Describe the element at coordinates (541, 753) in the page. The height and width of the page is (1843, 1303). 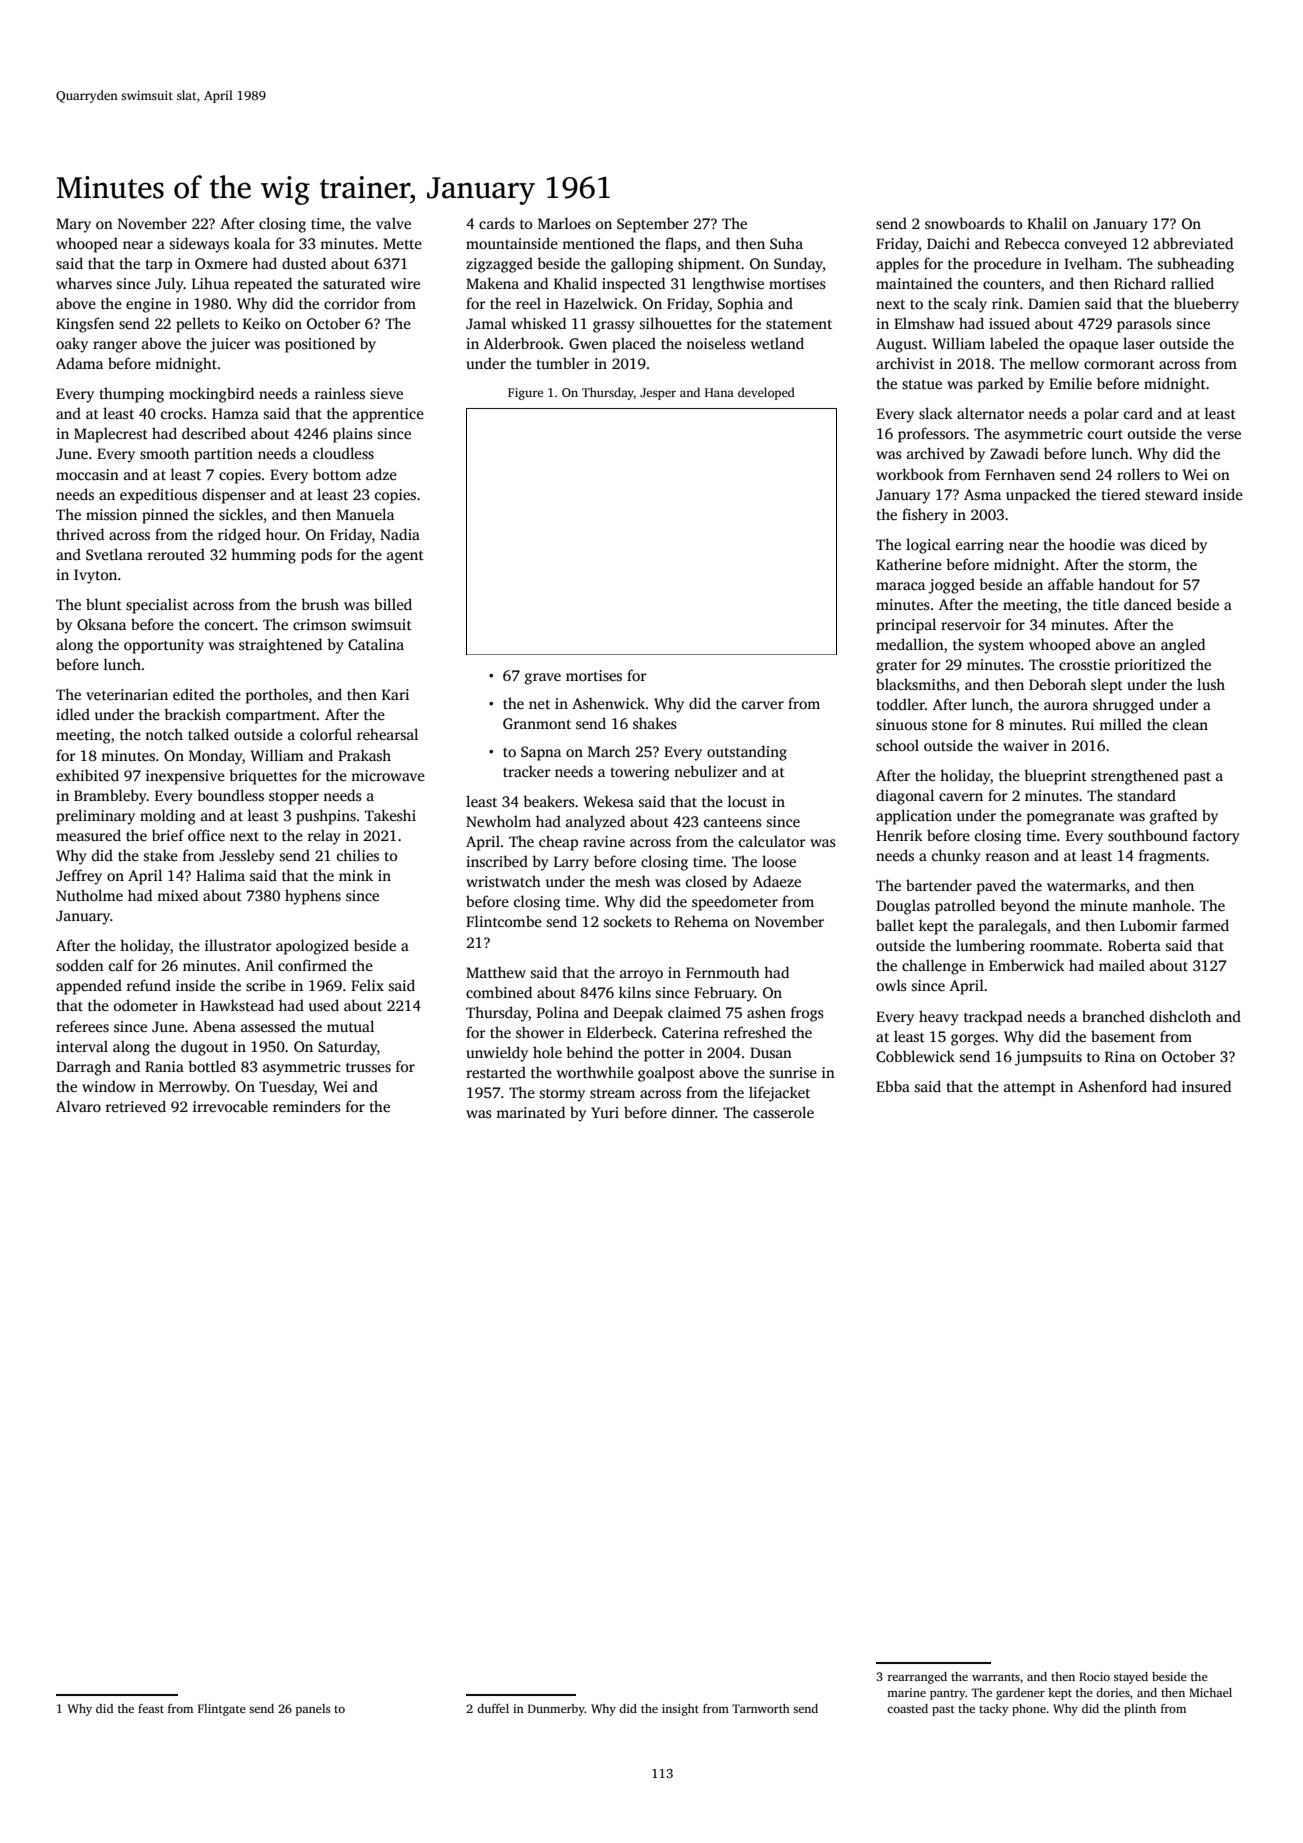
I see `Sapna` at that location.
